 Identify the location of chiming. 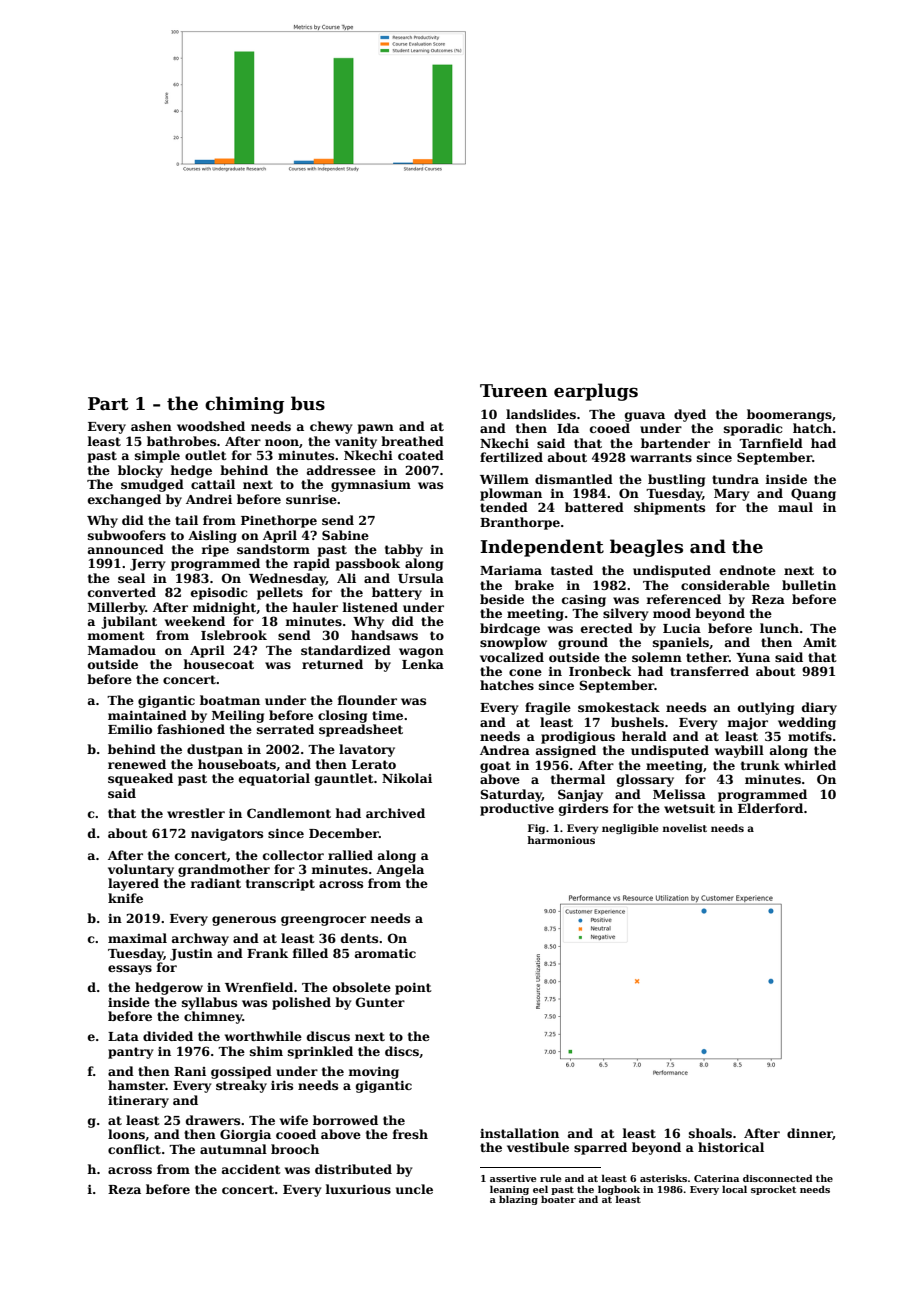
(244, 405).
